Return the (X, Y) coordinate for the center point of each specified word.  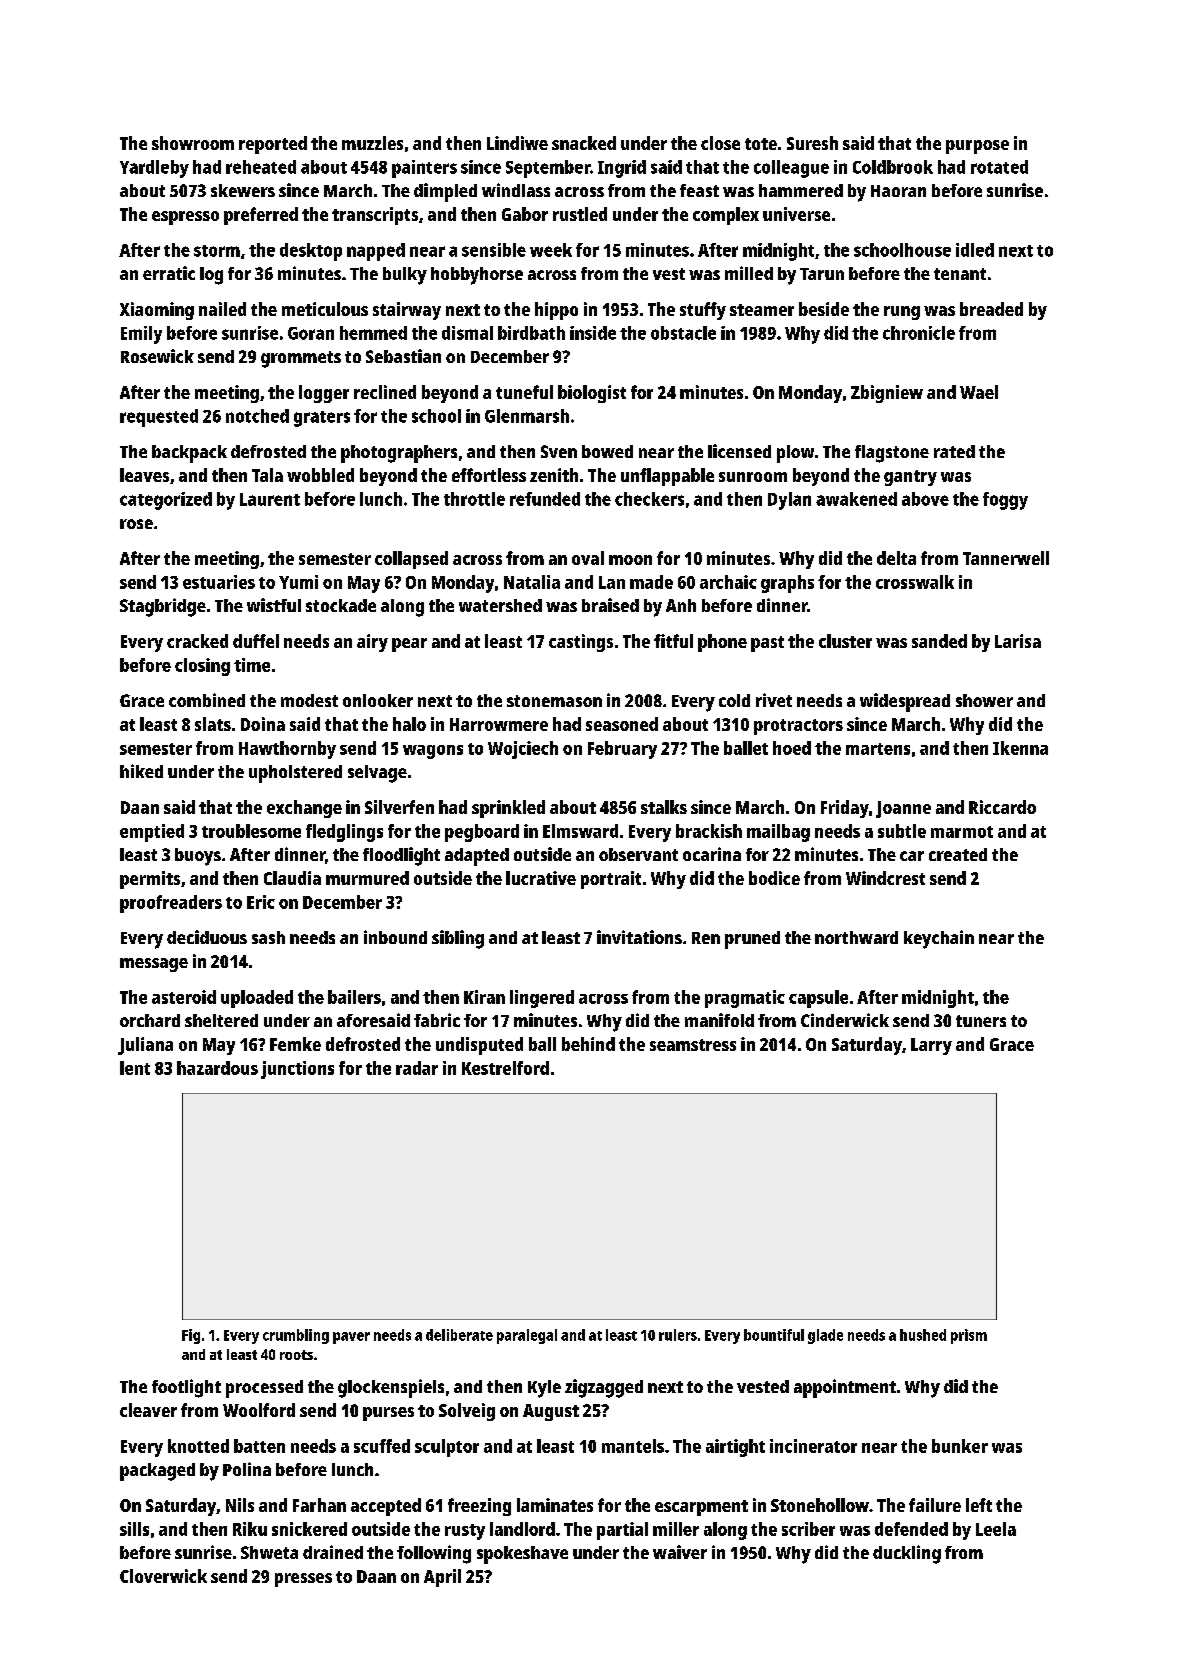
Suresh (812, 143)
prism (969, 1336)
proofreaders (171, 904)
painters (424, 169)
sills (134, 1529)
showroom (193, 143)
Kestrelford (505, 1068)
